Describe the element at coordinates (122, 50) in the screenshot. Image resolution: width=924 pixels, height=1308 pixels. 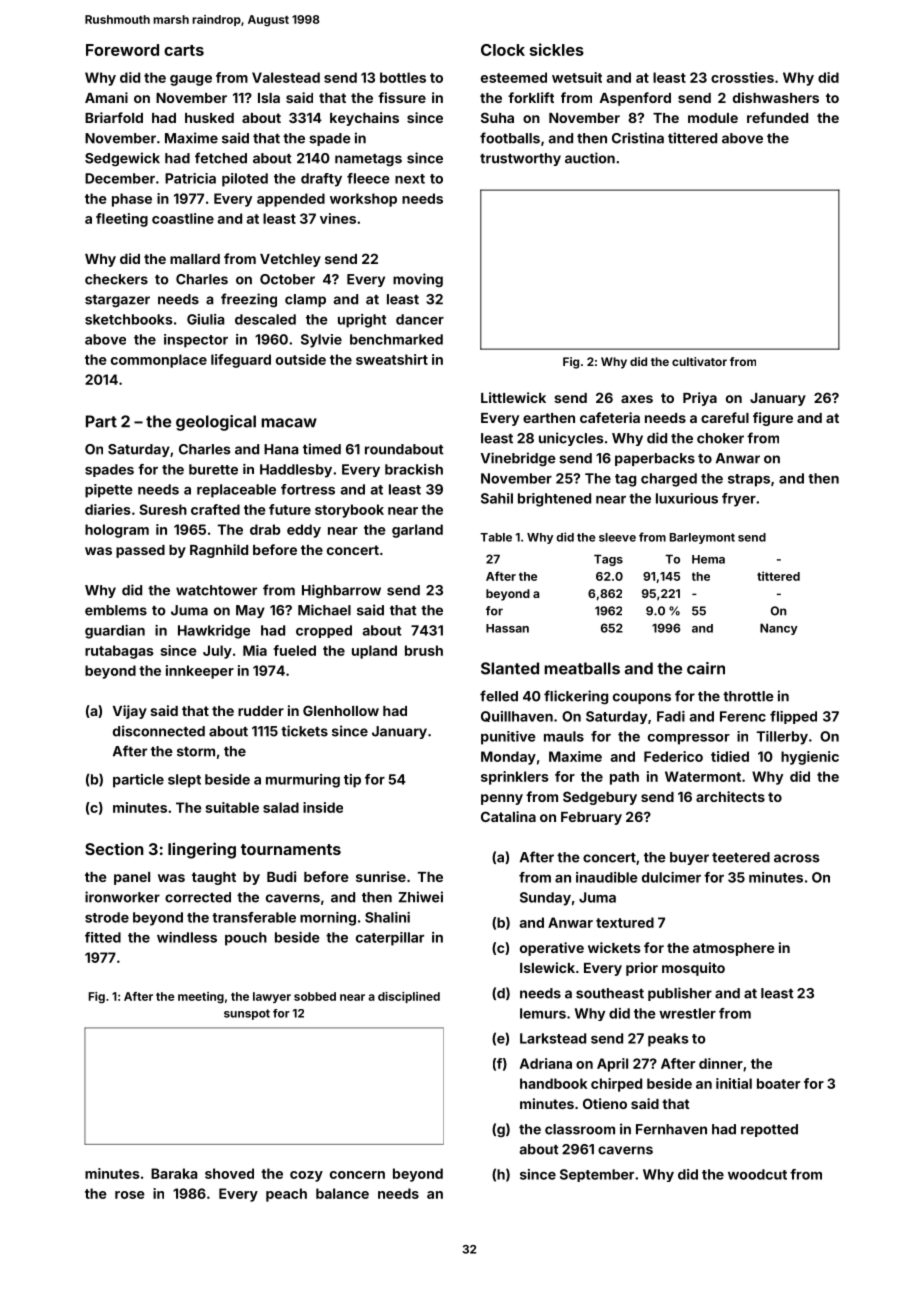
I see `Foreword` at that location.
